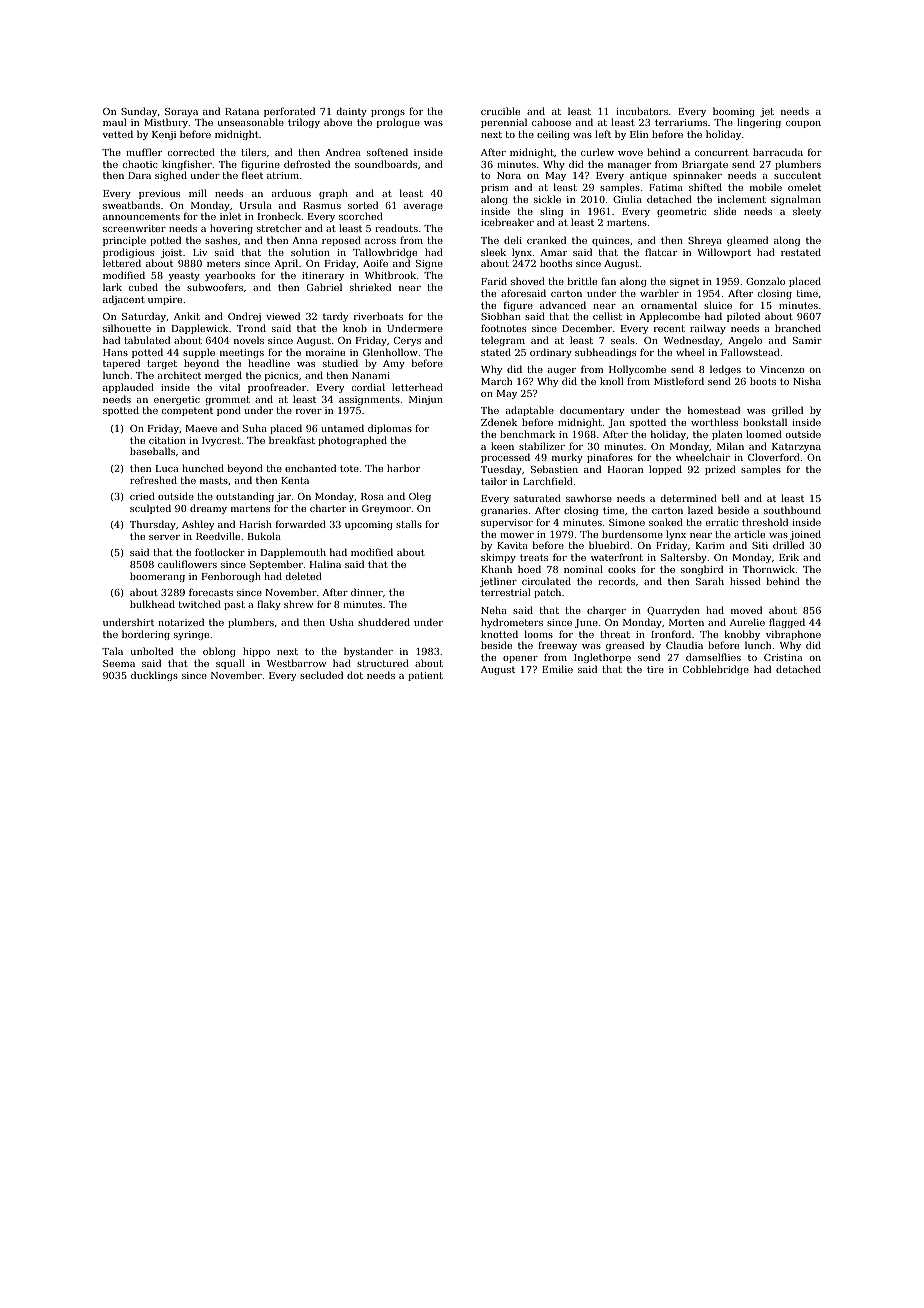 Image resolution: width=924 pixels, height=1308 pixels. What do you see at coordinates (718, 305) in the screenshot?
I see `sluice` at bounding box center [718, 305].
